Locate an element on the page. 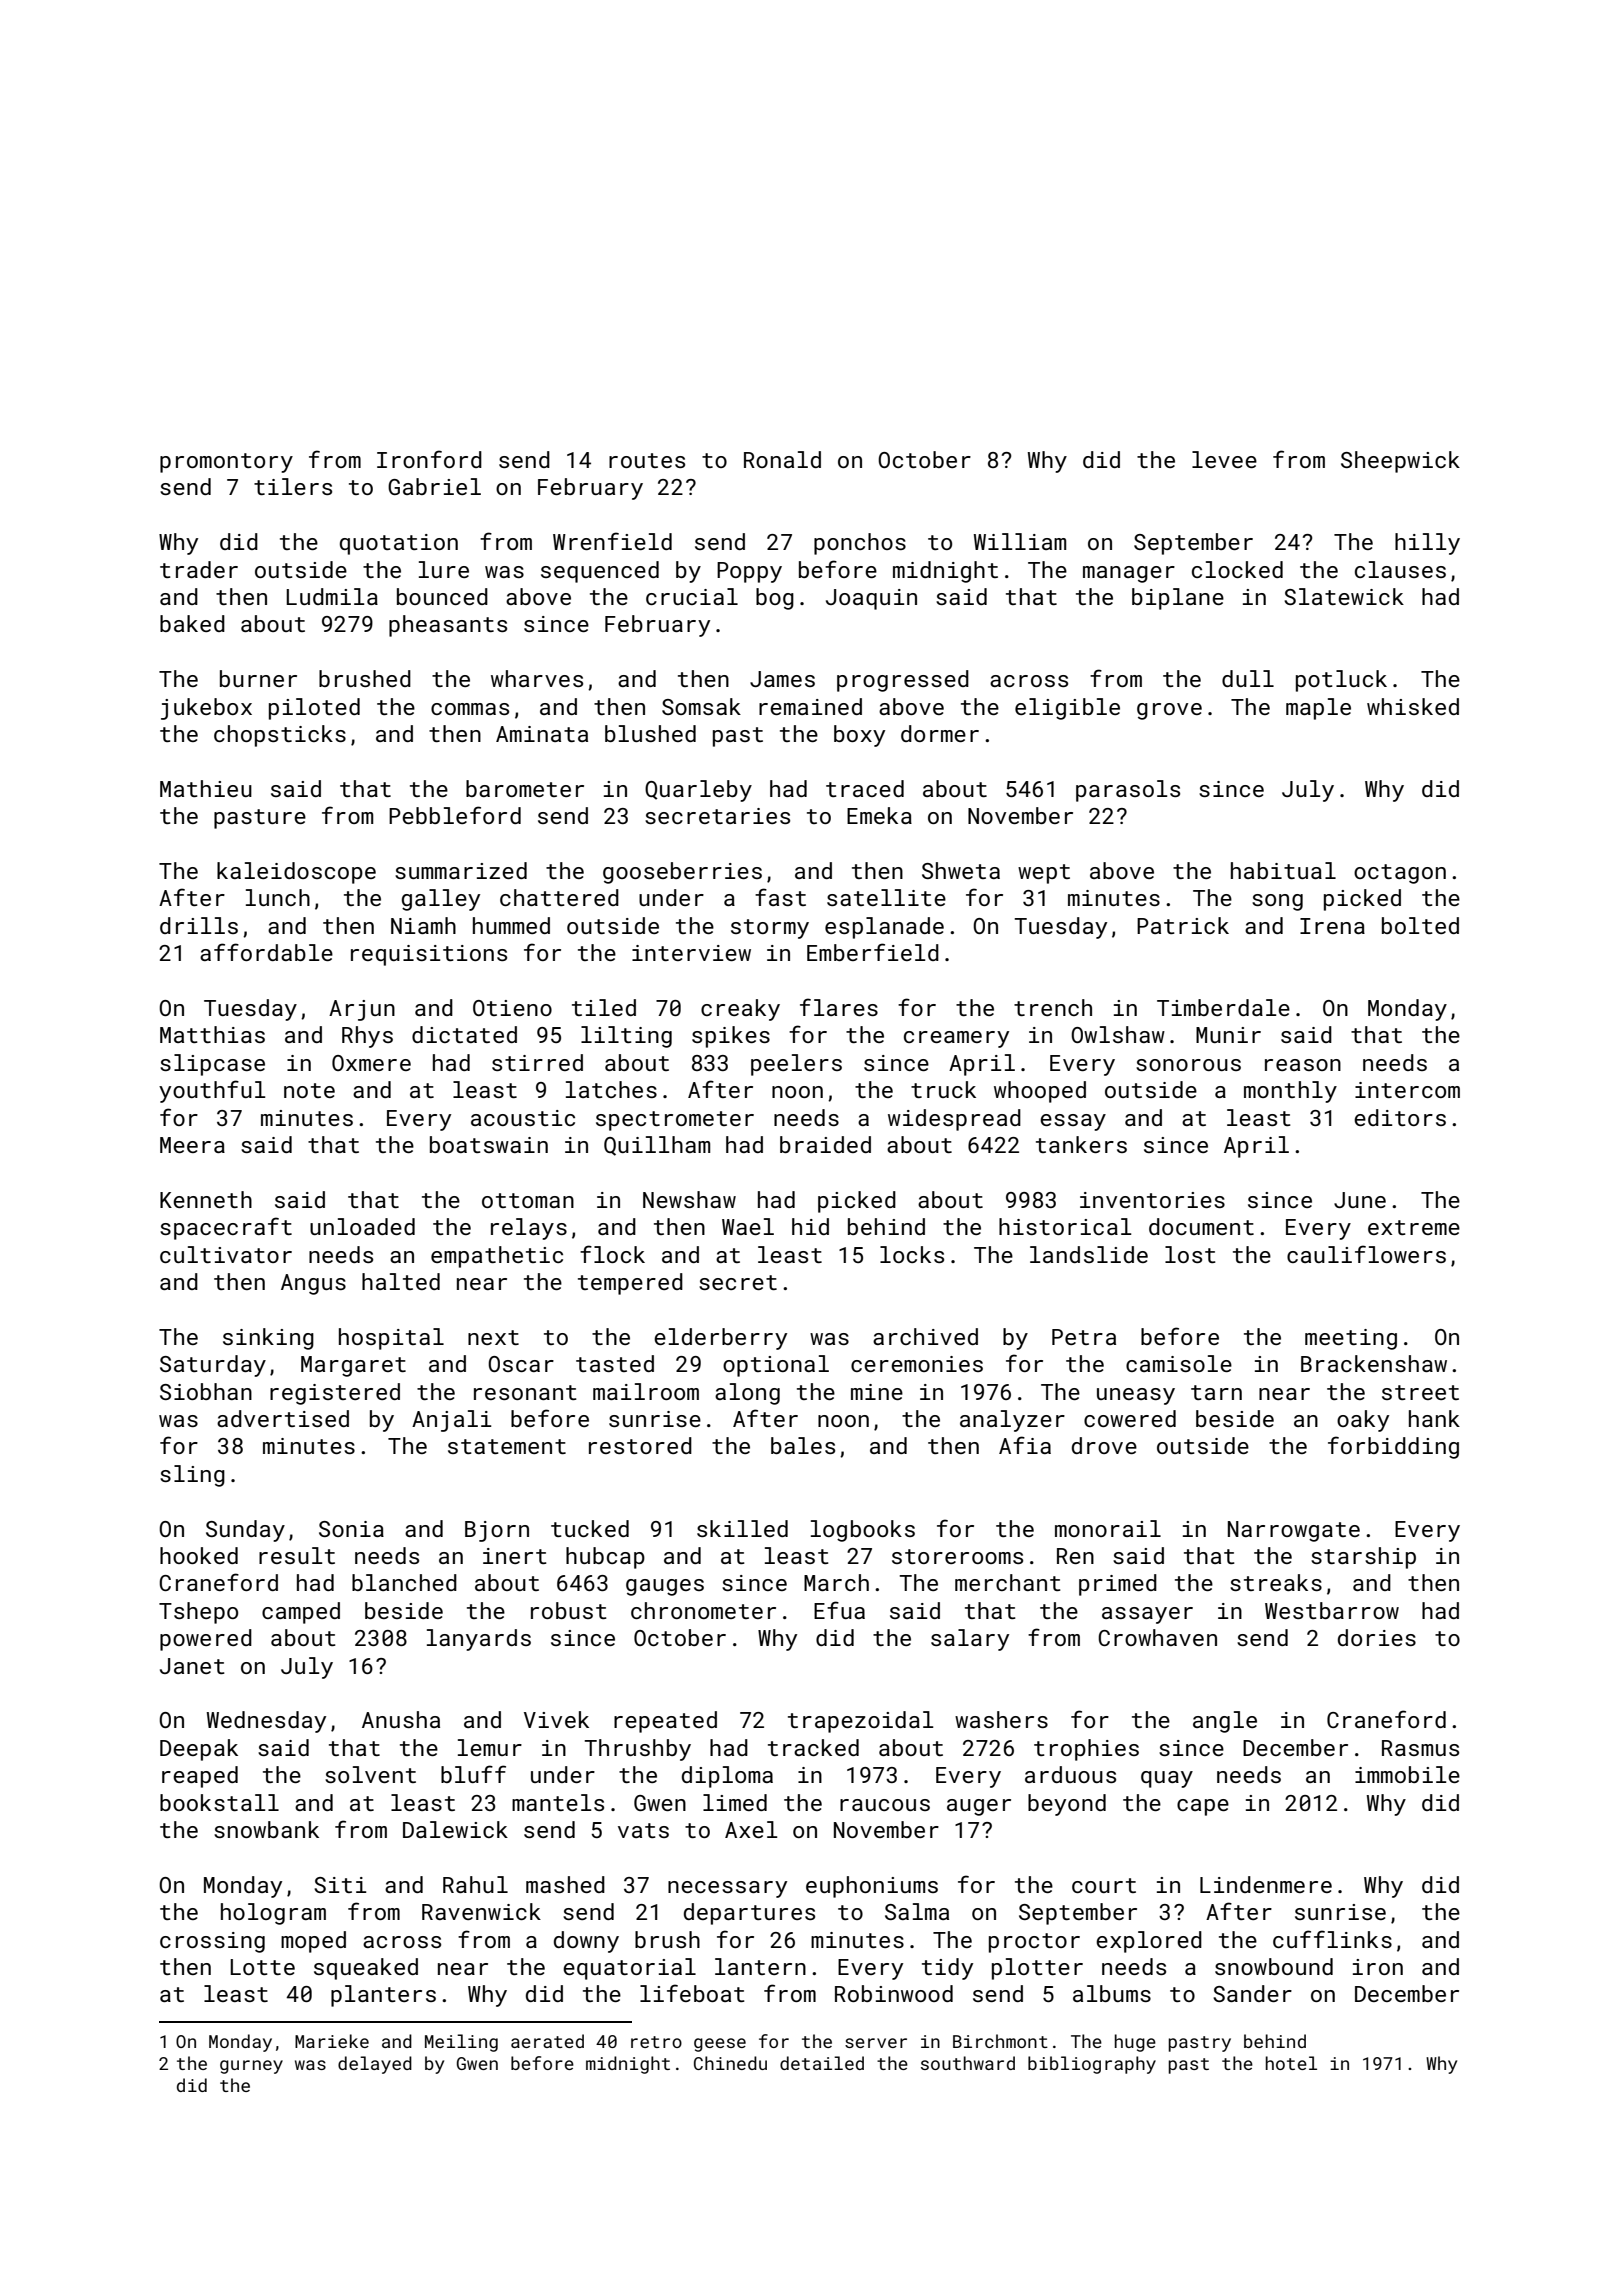 Image resolution: width=1620 pixels, height=2292 pixels. Sheepwick is located at coordinates (1400, 462).
